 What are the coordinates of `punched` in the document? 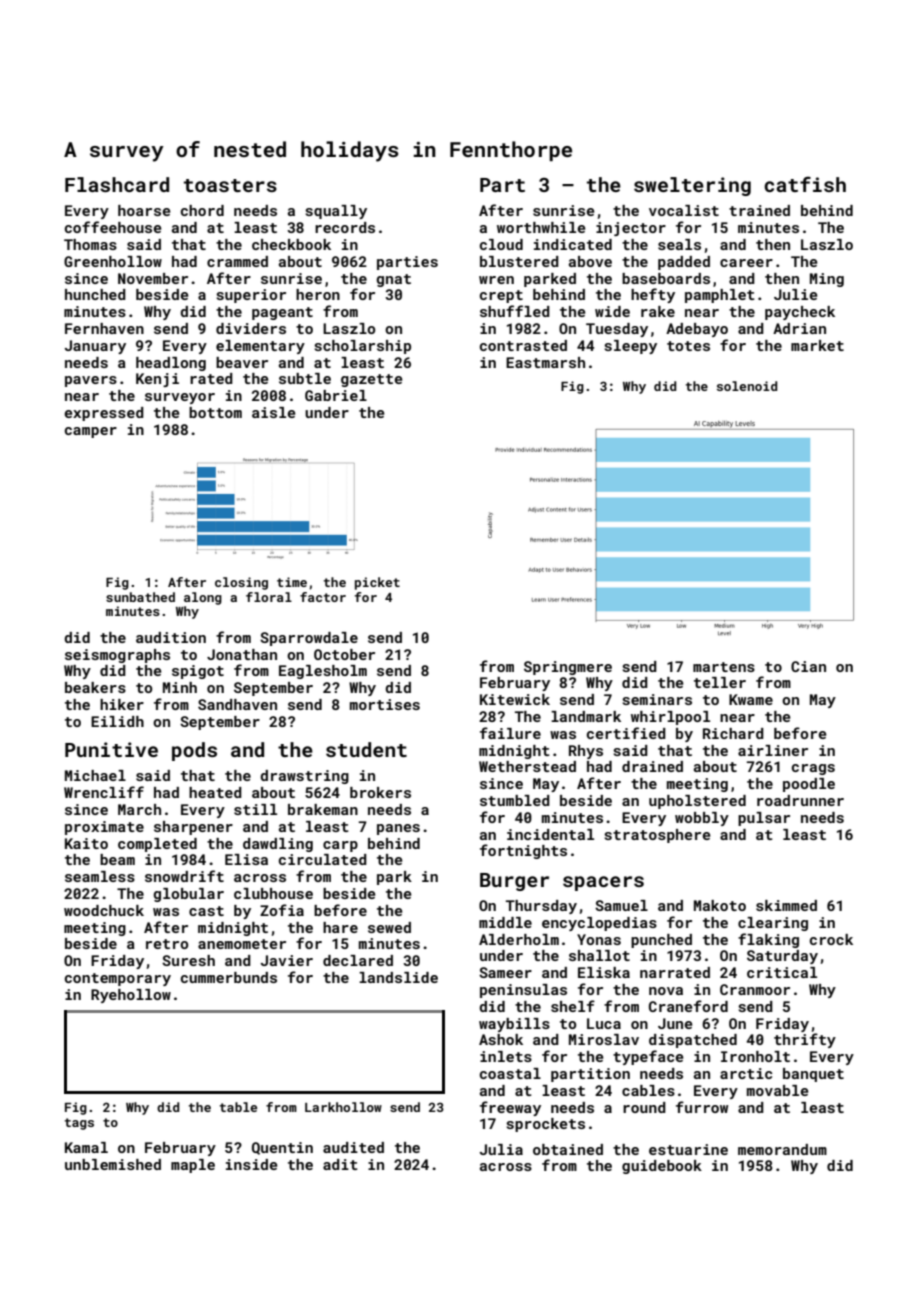 It's located at (661, 941).
